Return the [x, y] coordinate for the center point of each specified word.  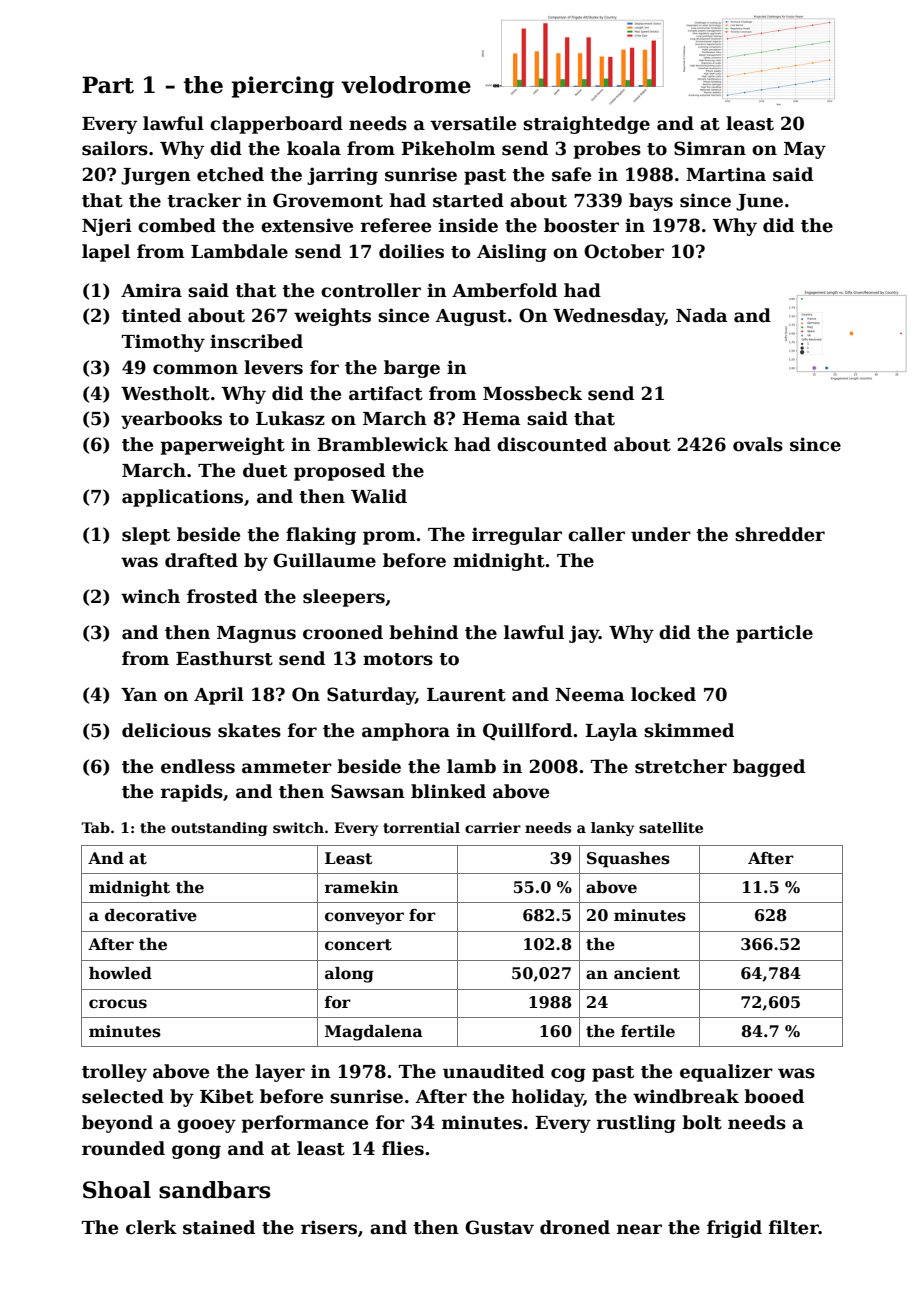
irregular [517, 536]
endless [198, 766]
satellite [671, 827]
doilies [411, 251]
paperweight [222, 446]
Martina [726, 174]
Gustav [499, 1227]
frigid [734, 1229]
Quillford [527, 732]
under [661, 534]
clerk [151, 1227]
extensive [307, 225]
